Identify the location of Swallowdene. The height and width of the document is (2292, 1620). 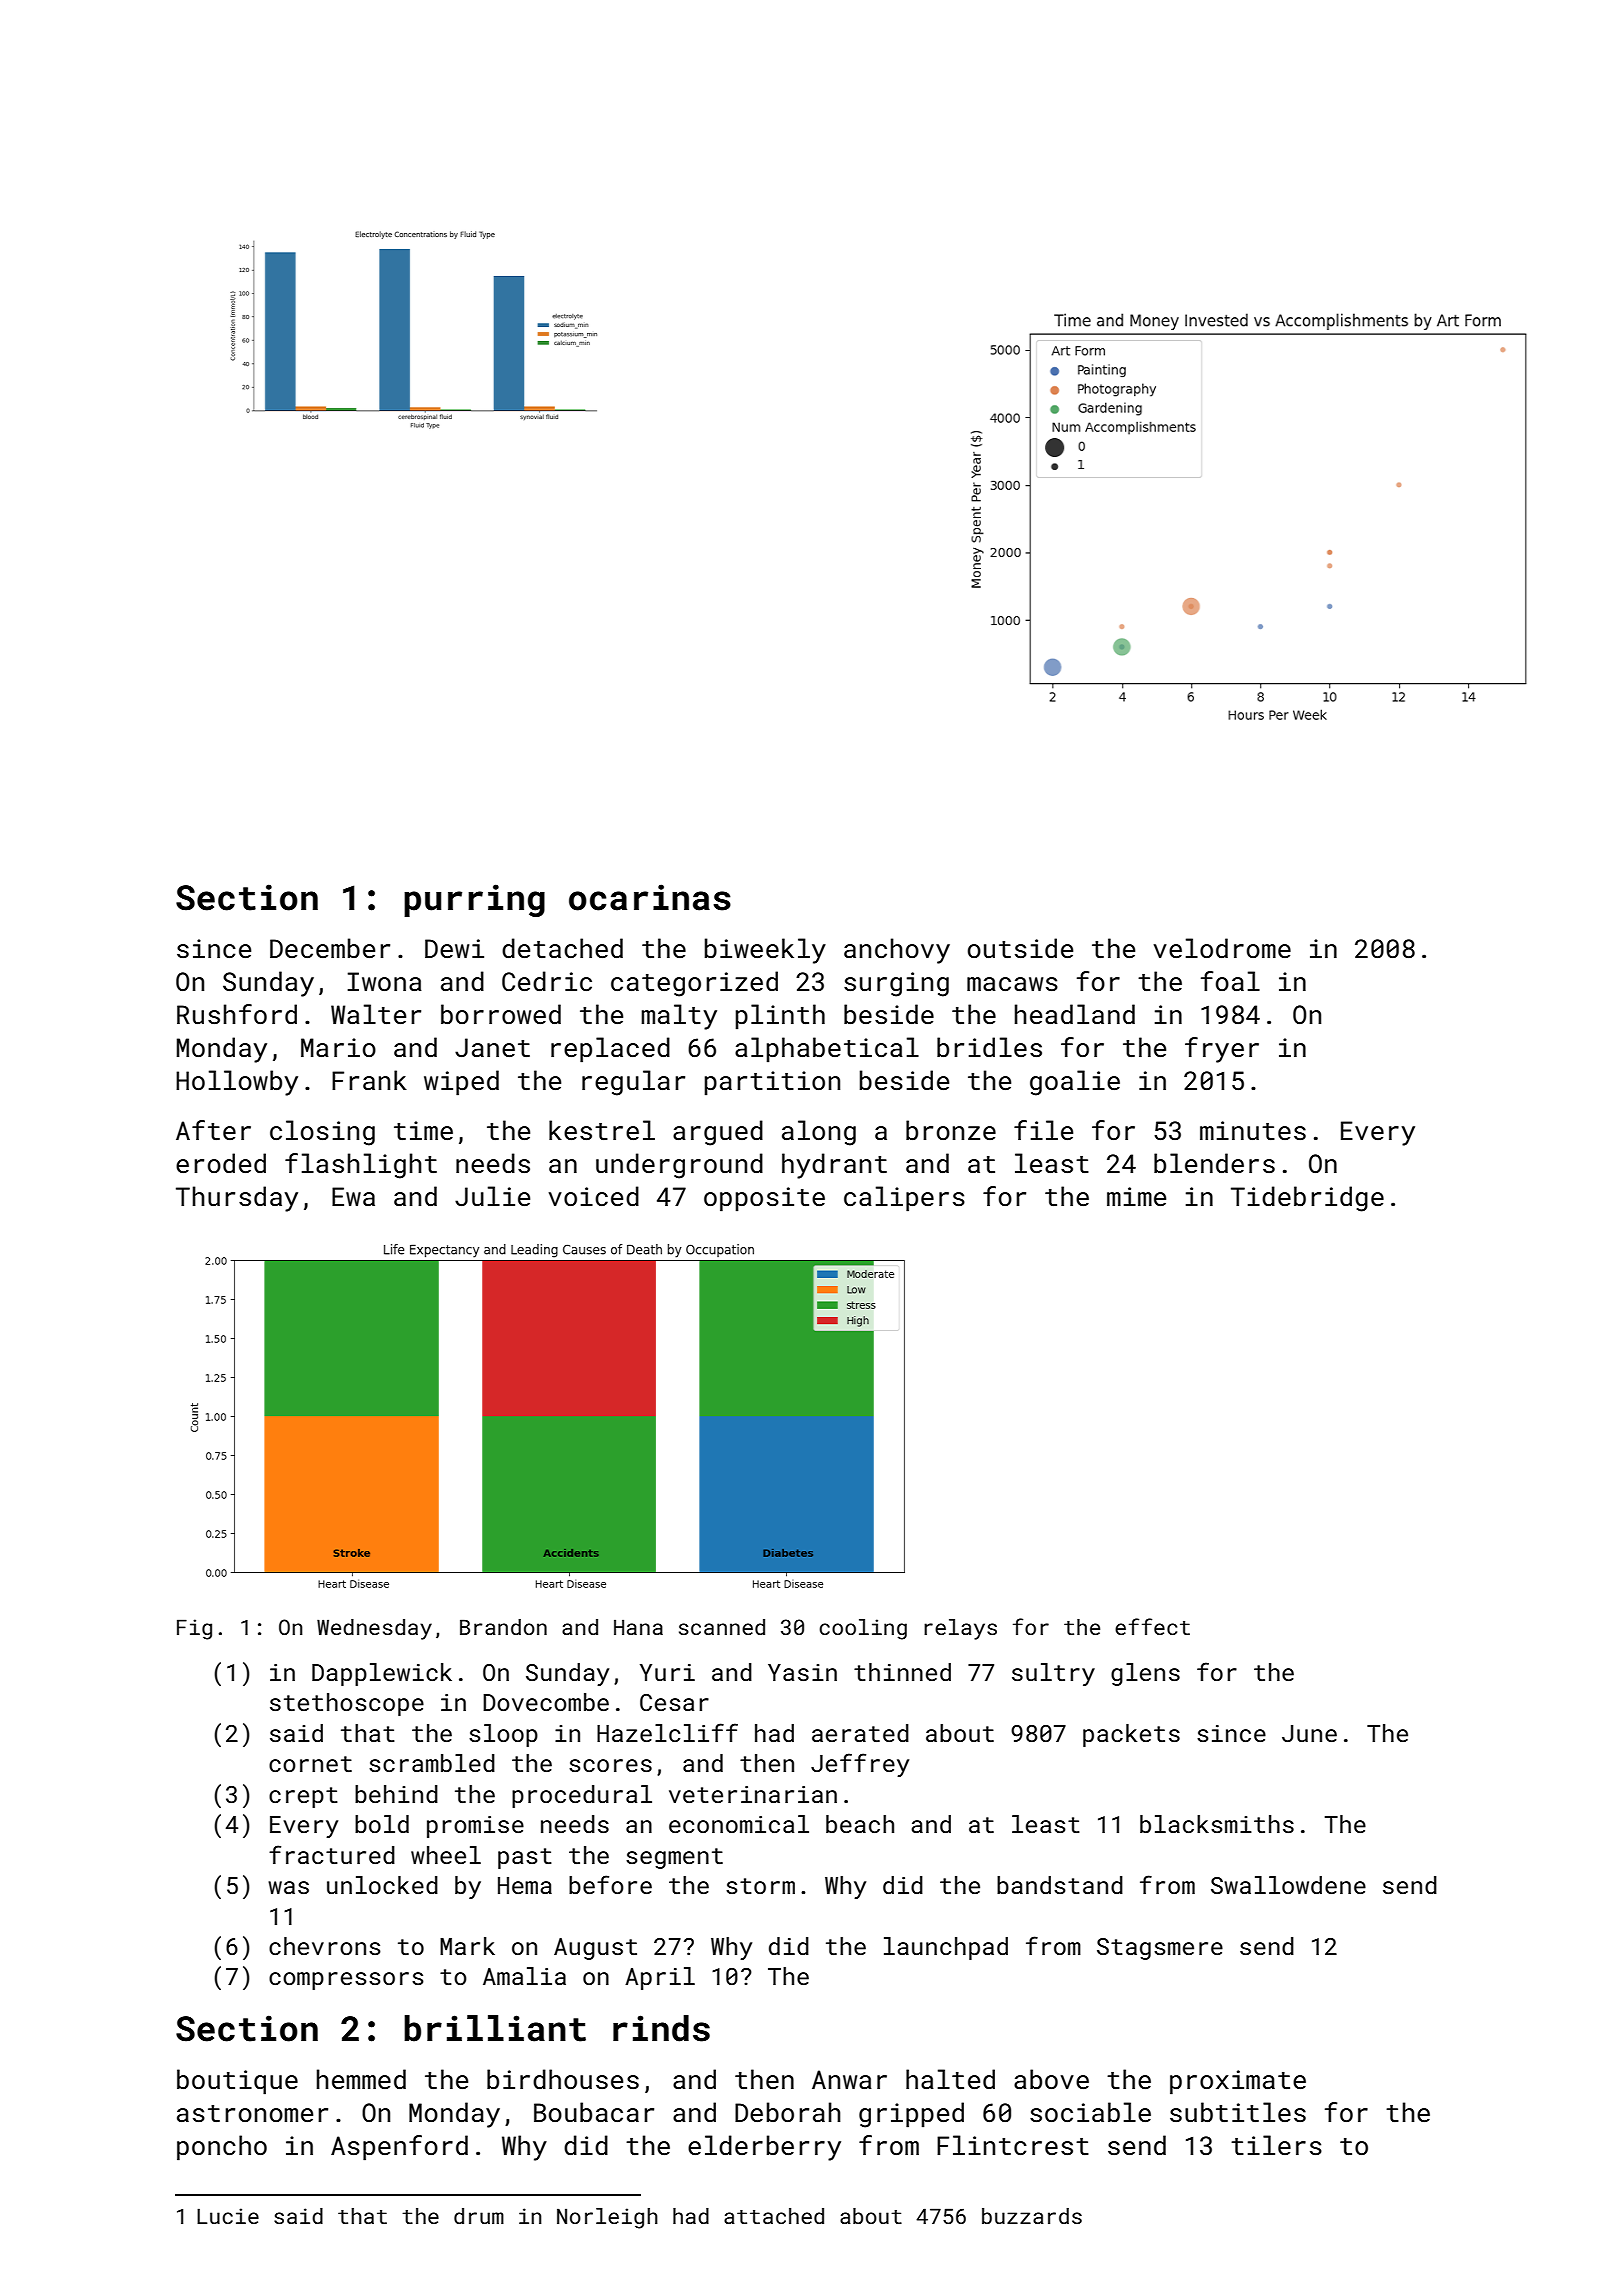
(1288, 1885).
